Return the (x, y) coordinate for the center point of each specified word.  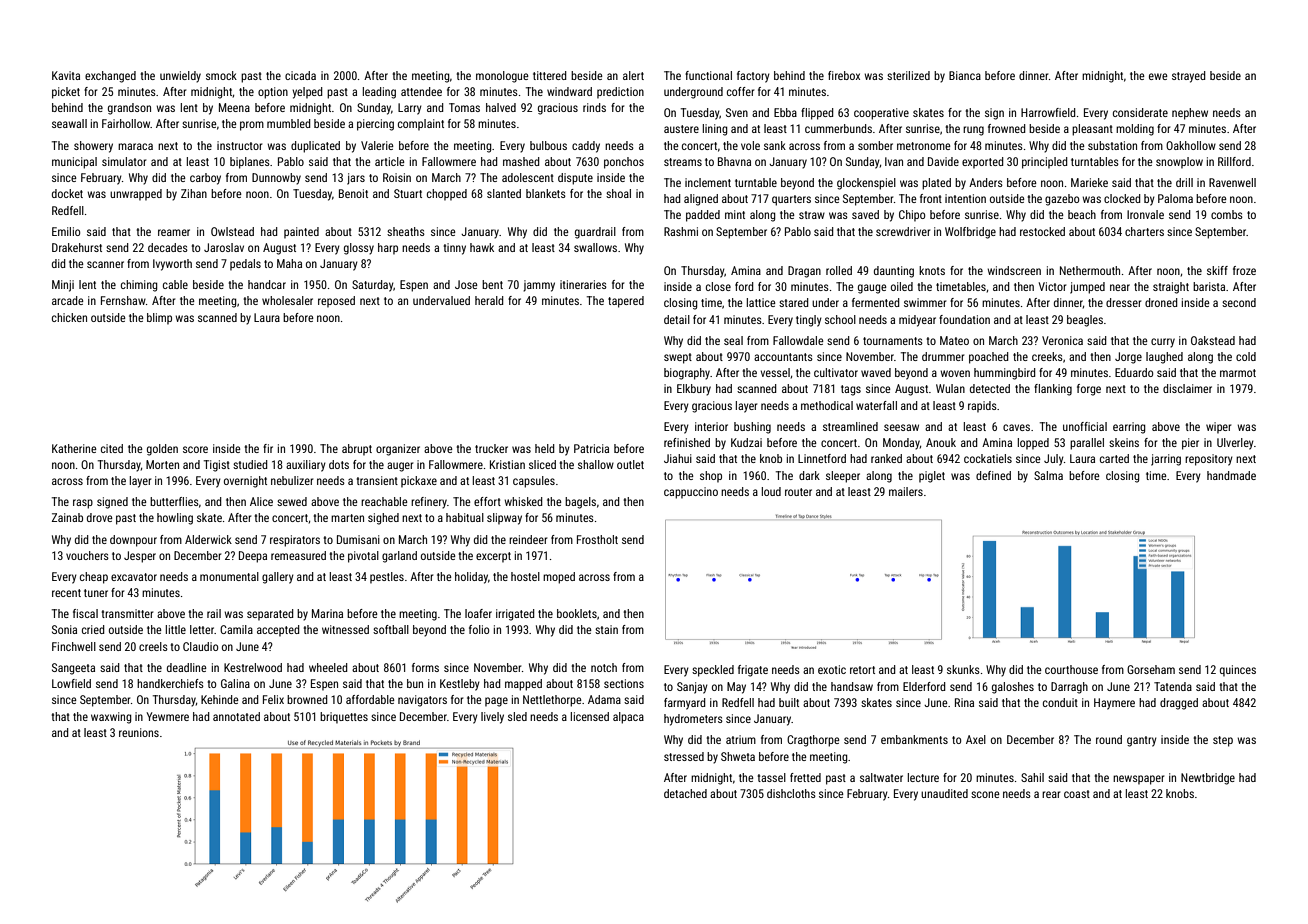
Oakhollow (1191, 145)
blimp (159, 319)
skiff (1217, 270)
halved (501, 107)
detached (685, 793)
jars (356, 179)
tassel (771, 777)
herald (489, 300)
